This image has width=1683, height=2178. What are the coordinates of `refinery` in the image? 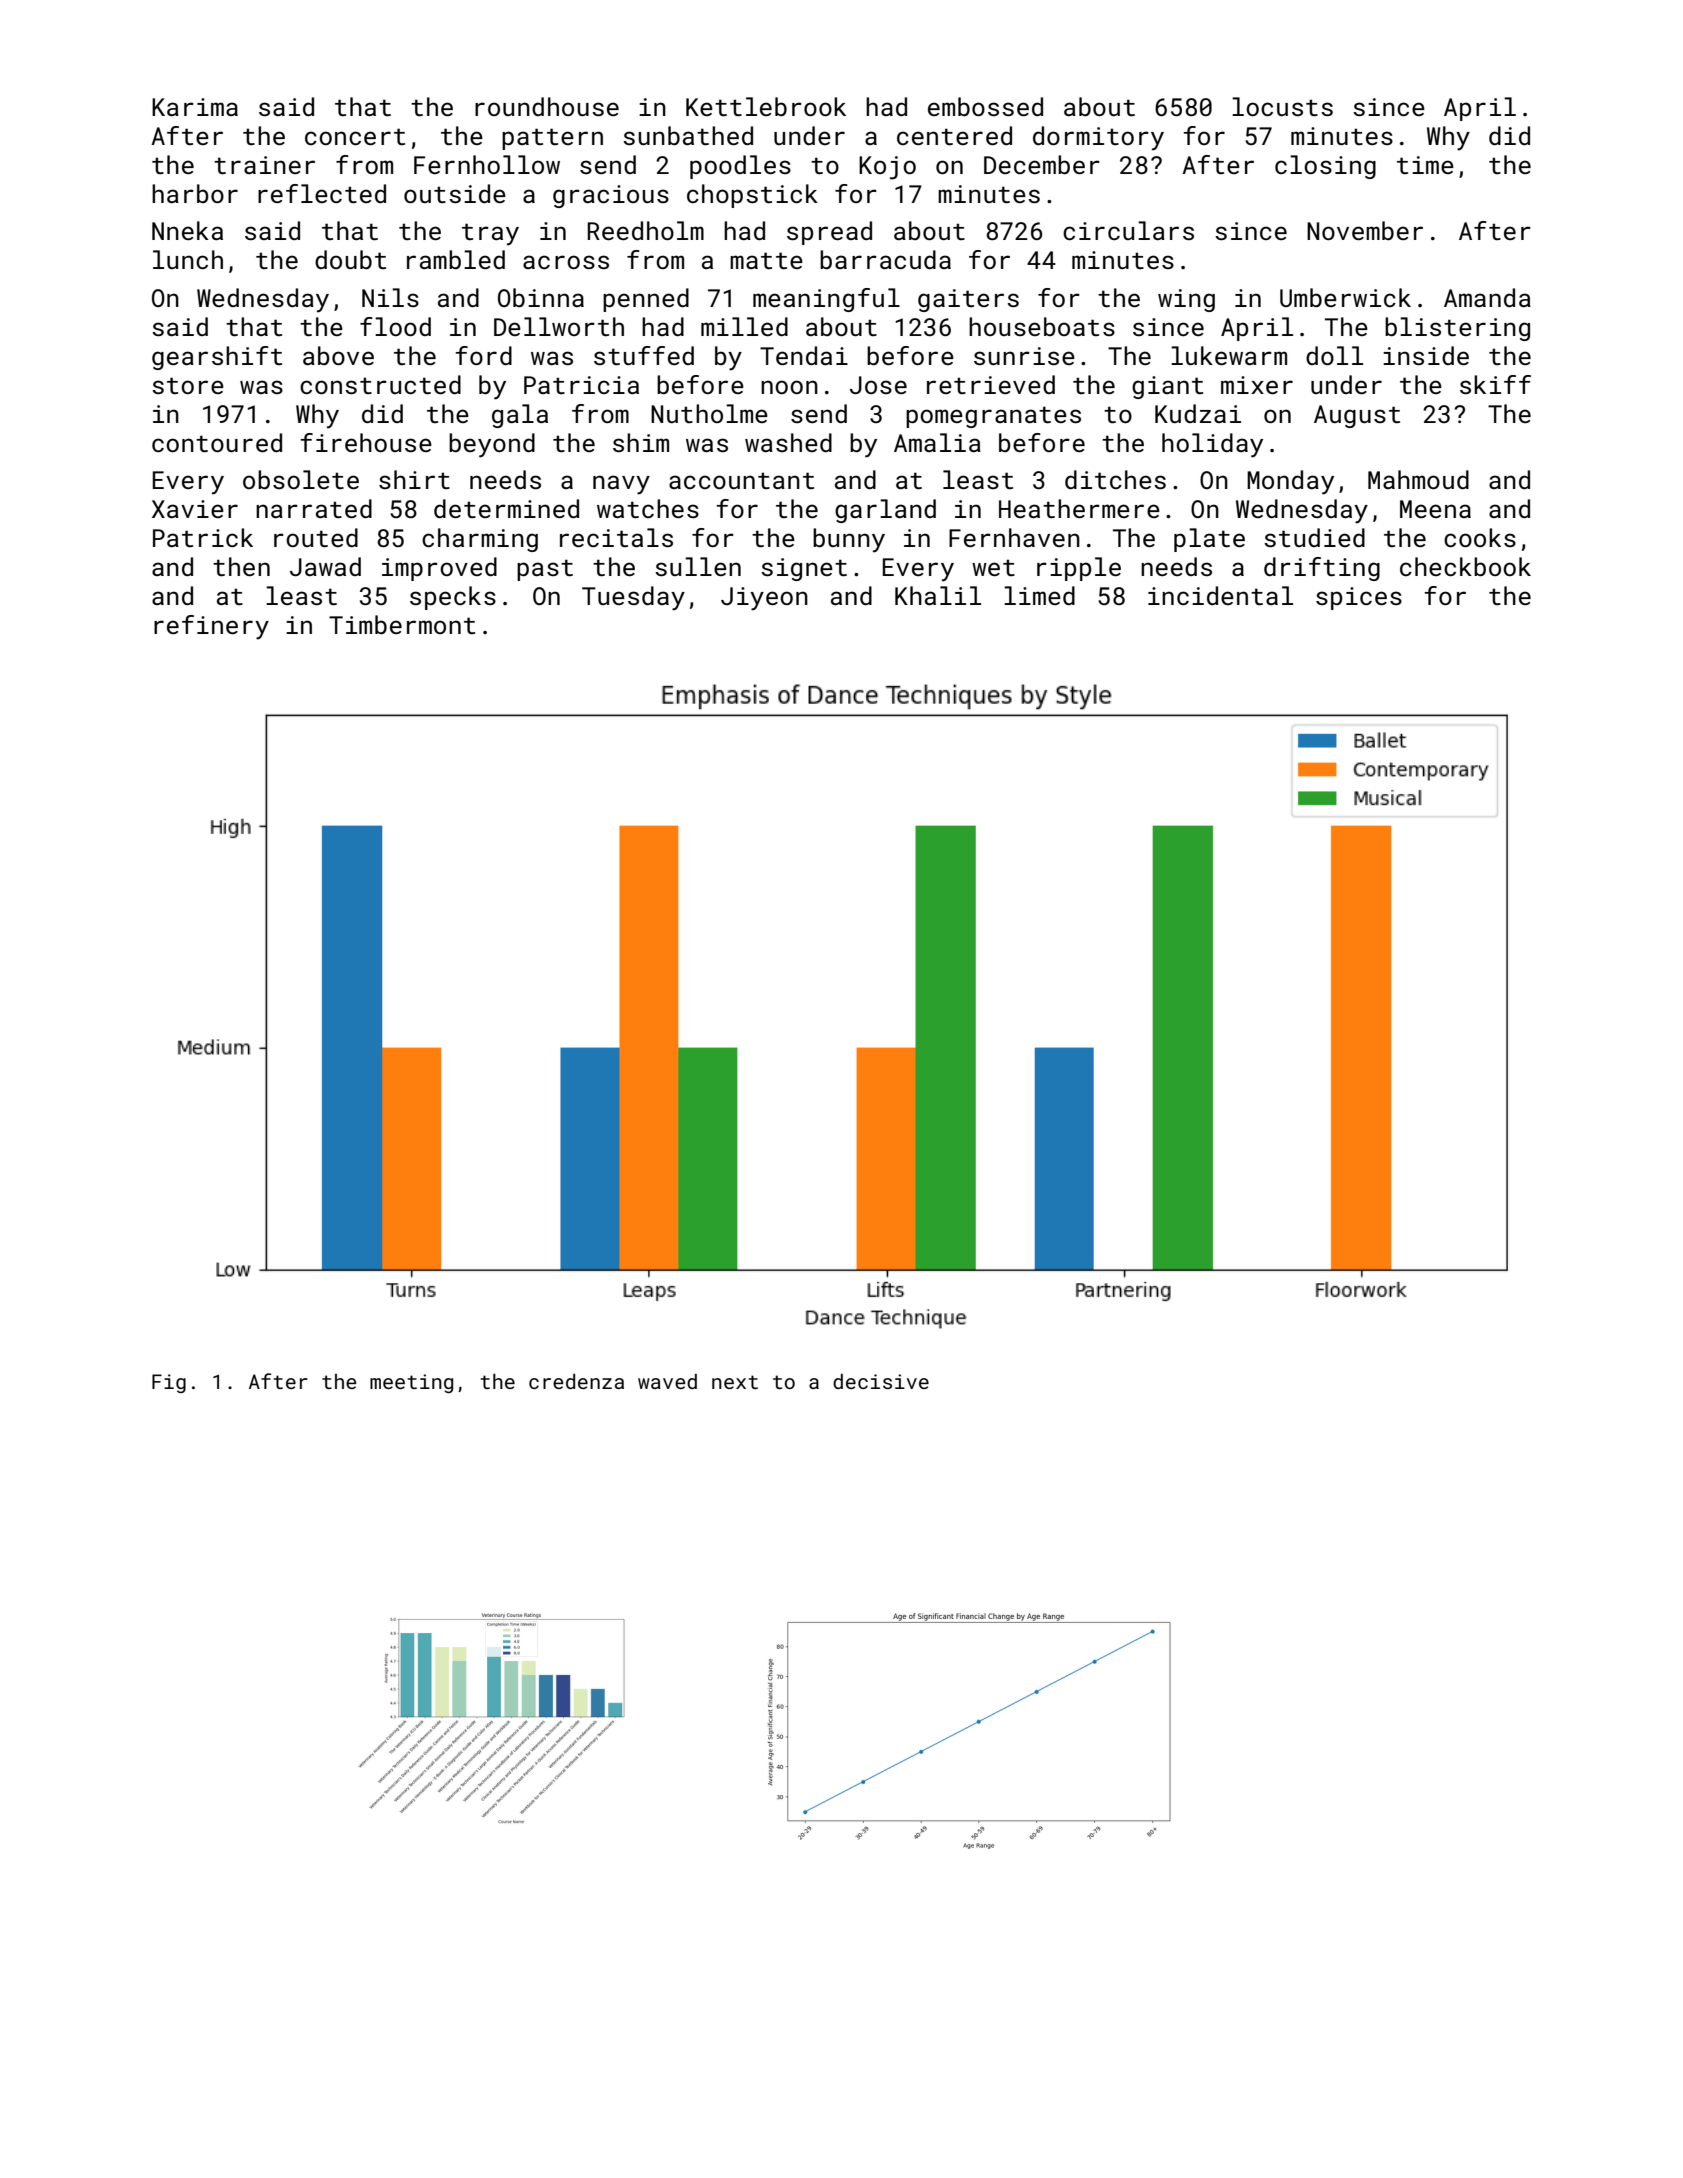 It's located at (211, 627).
